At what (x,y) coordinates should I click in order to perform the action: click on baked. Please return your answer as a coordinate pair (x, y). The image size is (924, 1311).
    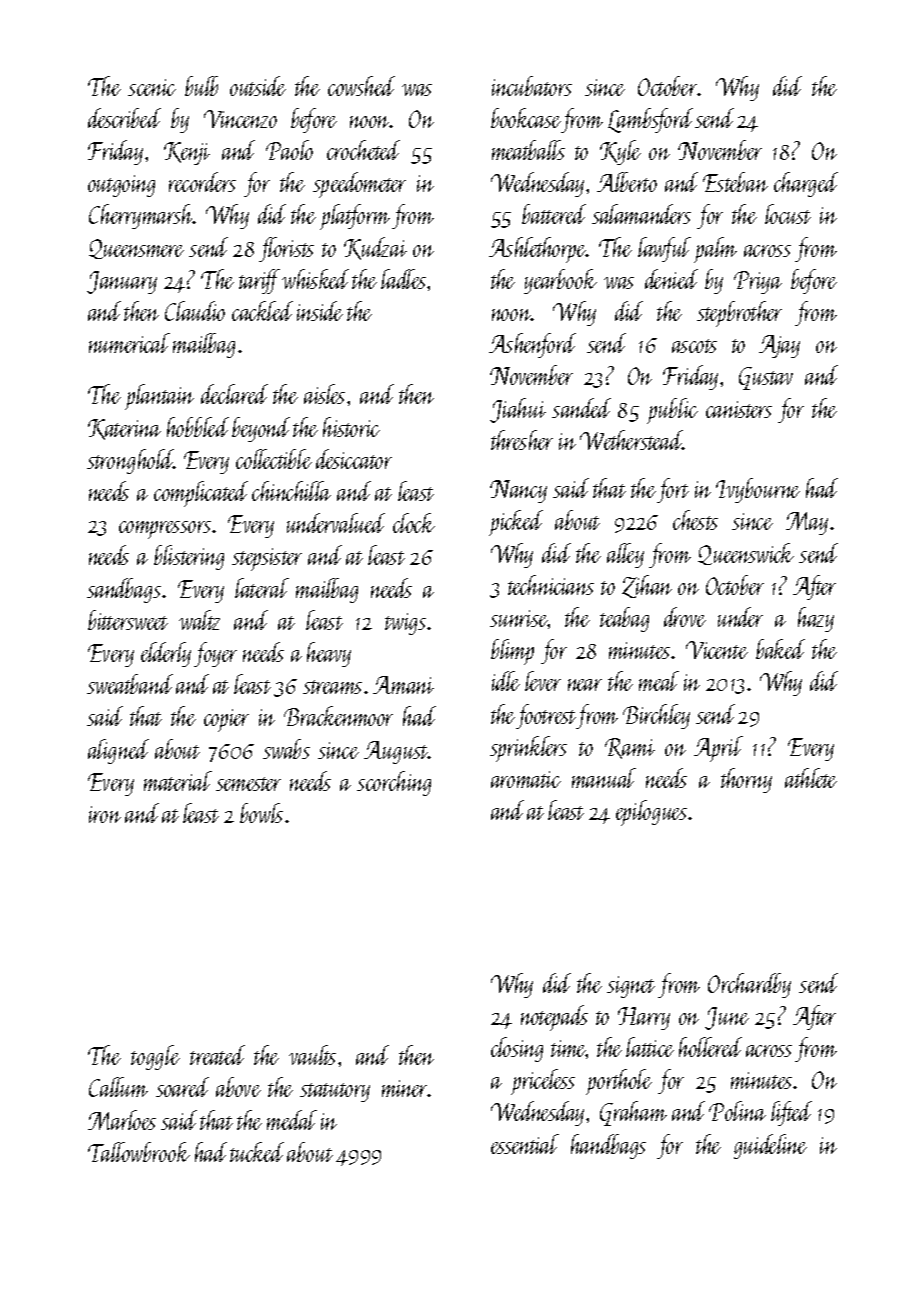
    Looking at the image, I should click on (780, 649).
